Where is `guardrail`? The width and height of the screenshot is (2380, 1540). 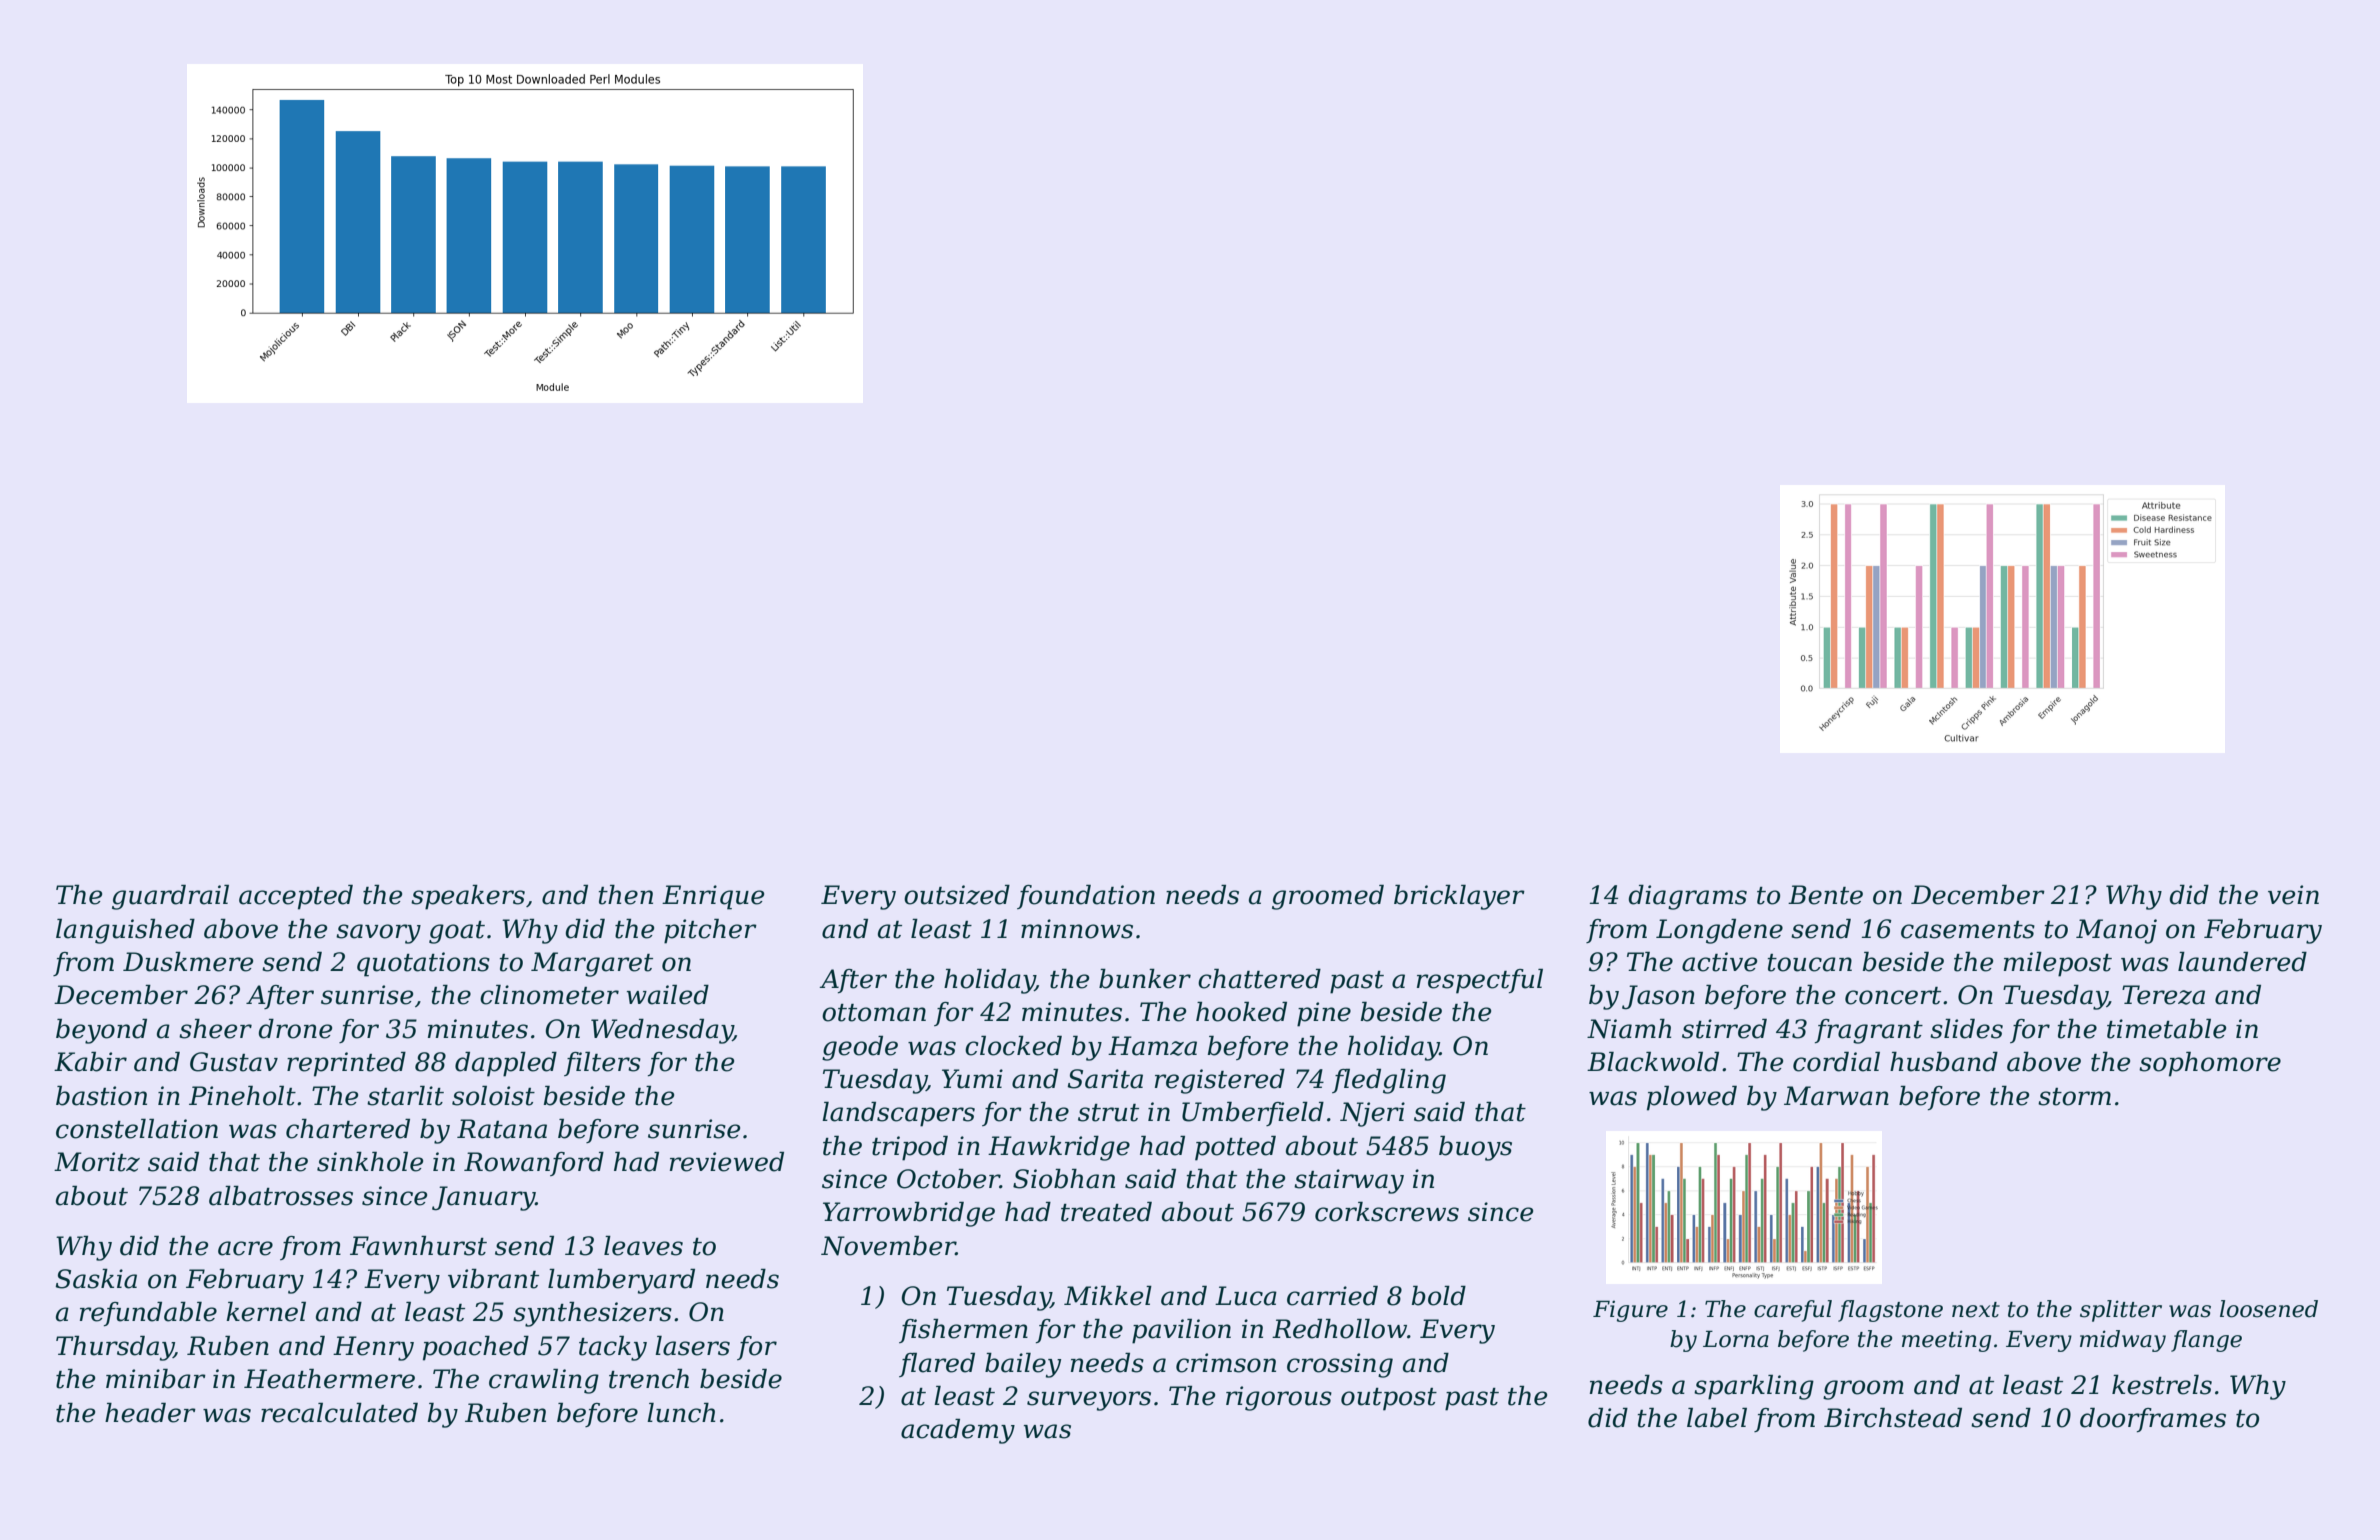
guardrail is located at coordinates (170, 897).
